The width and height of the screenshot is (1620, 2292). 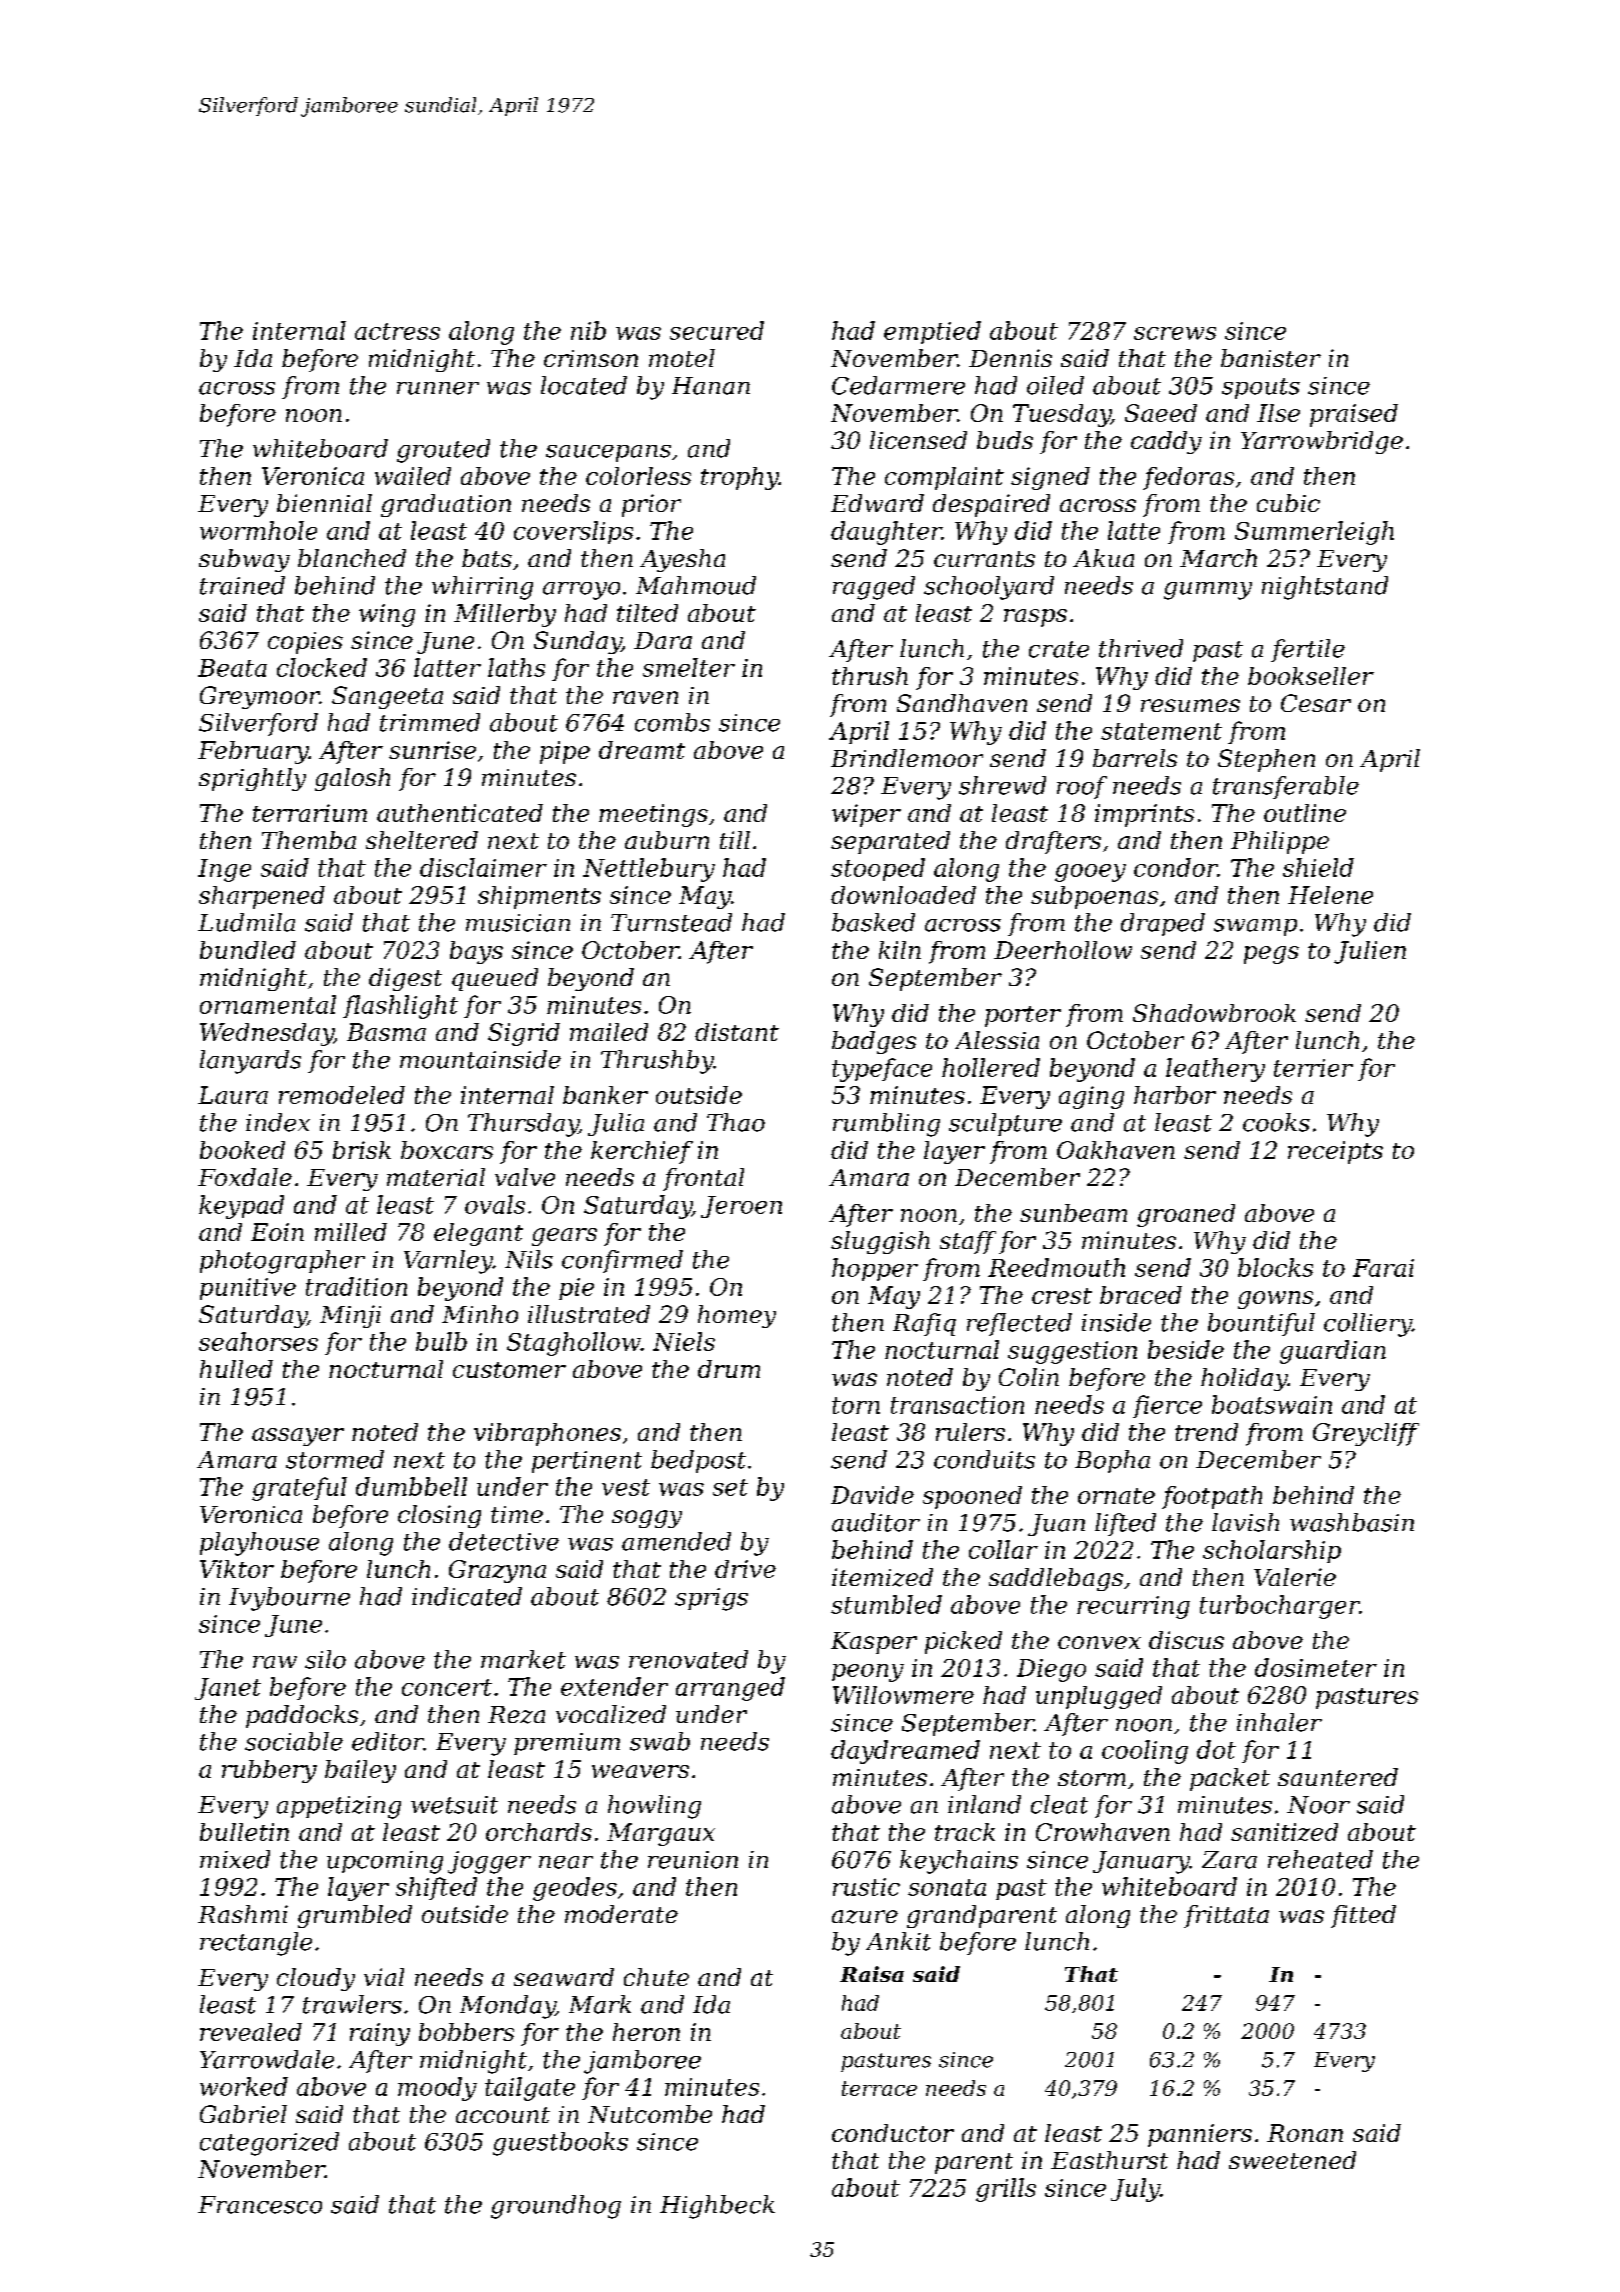 What do you see at coordinates (258, 530) in the screenshot?
I see `wormhole` at bounding box center [258, 530].
